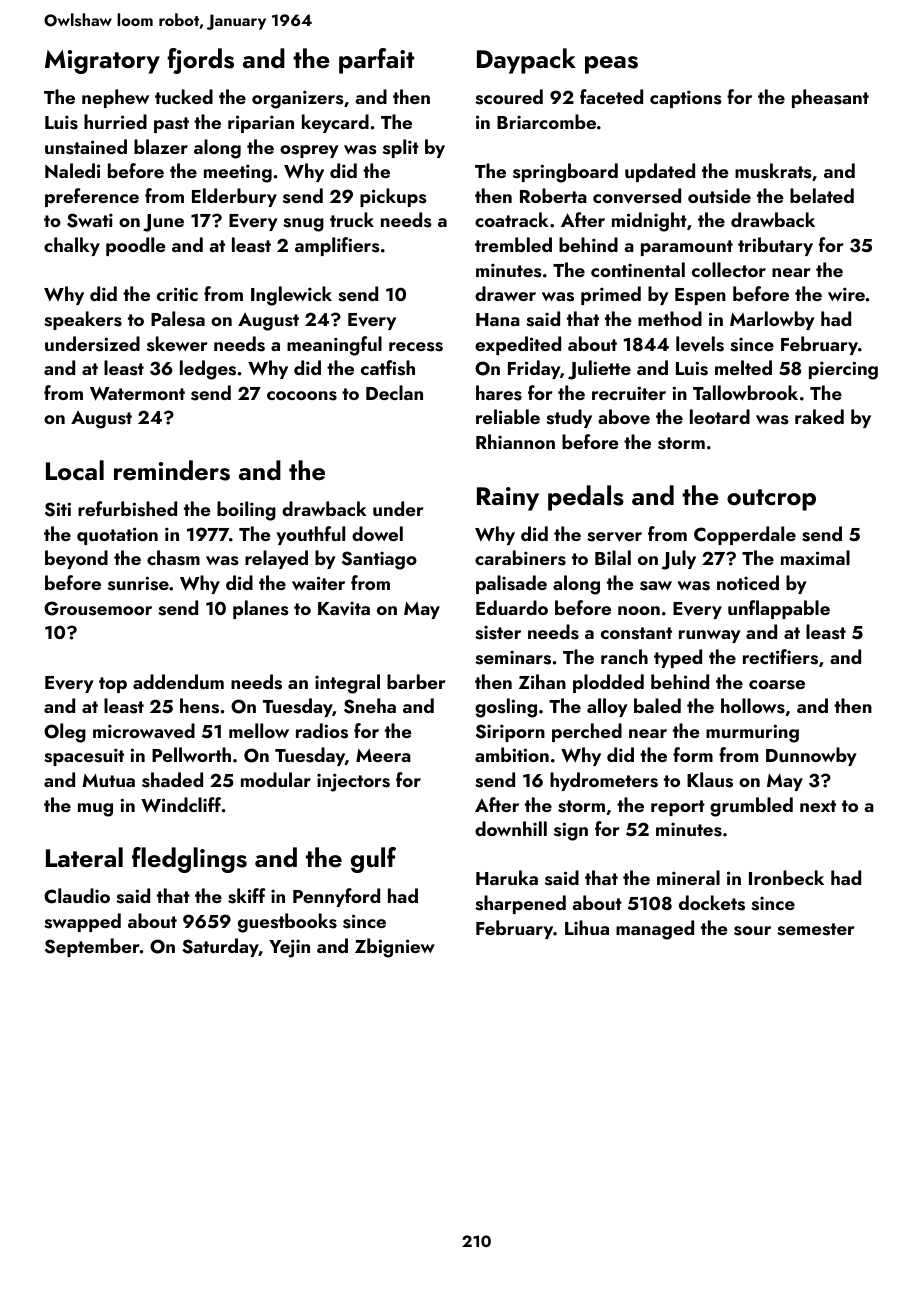  Describe the element at coordinates (624, 417) in the screenshot. I see `above` at that location.
